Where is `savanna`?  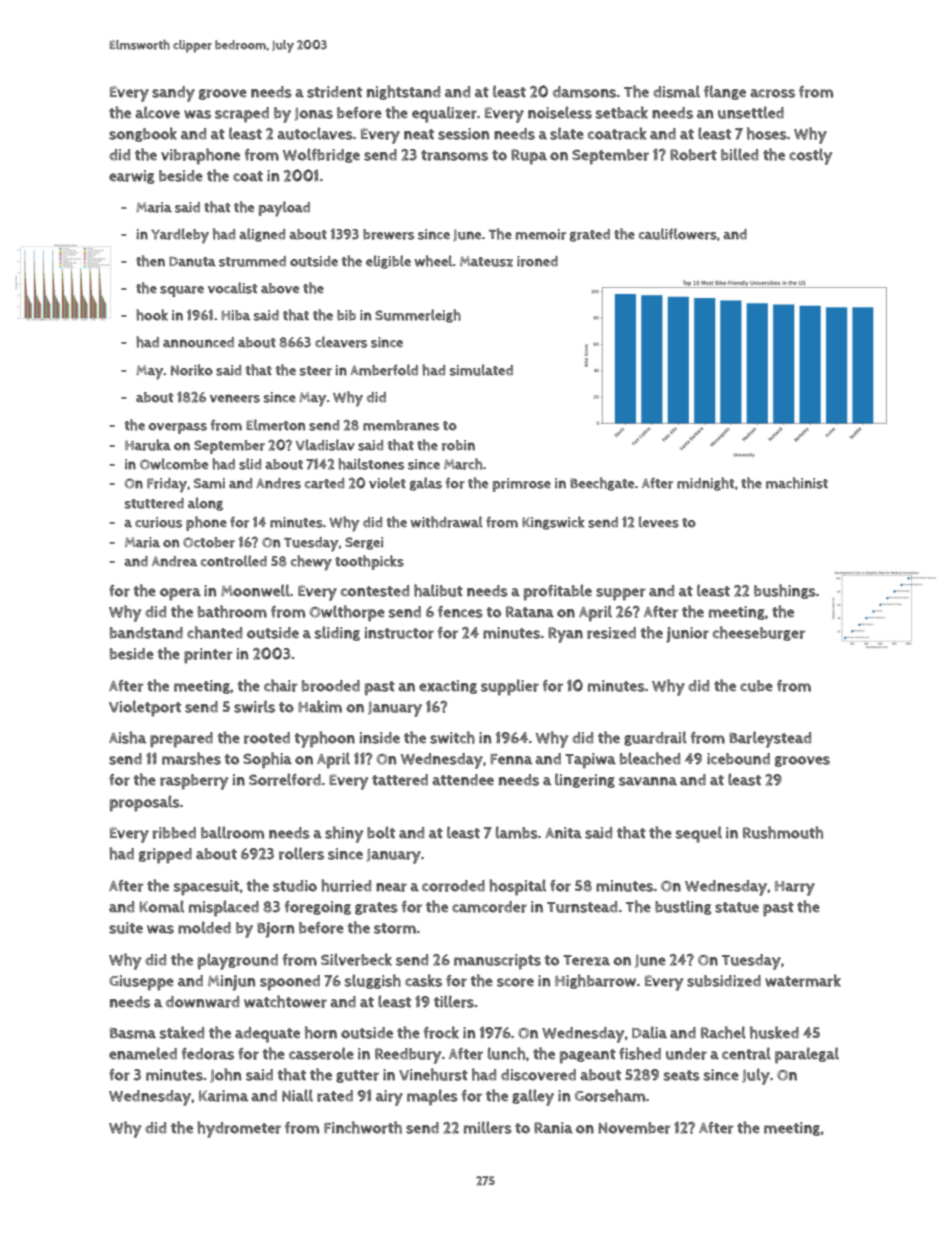
savanna is located at coordinates (648, 781).
